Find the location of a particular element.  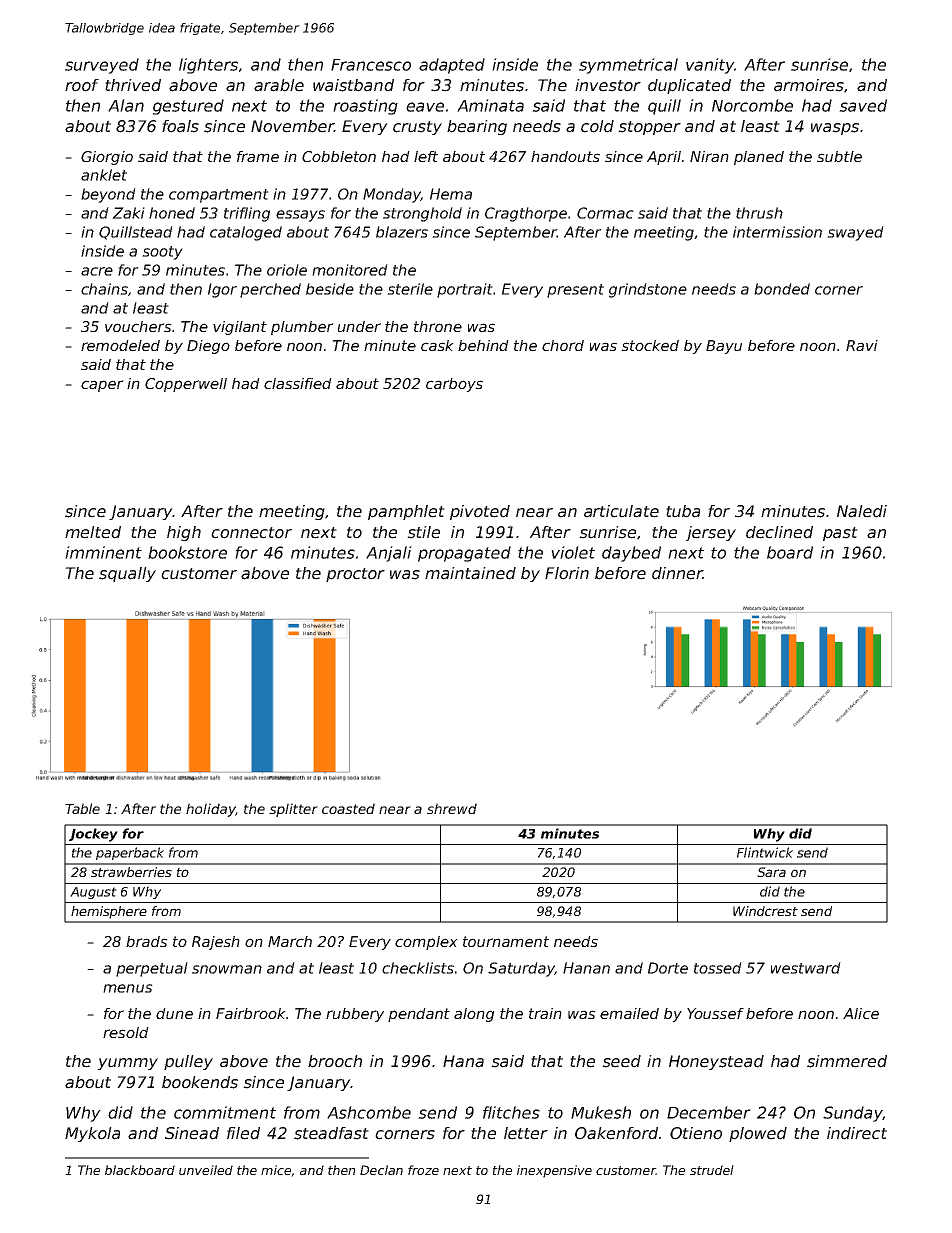

bonded is located at coordinates (782, 289).
